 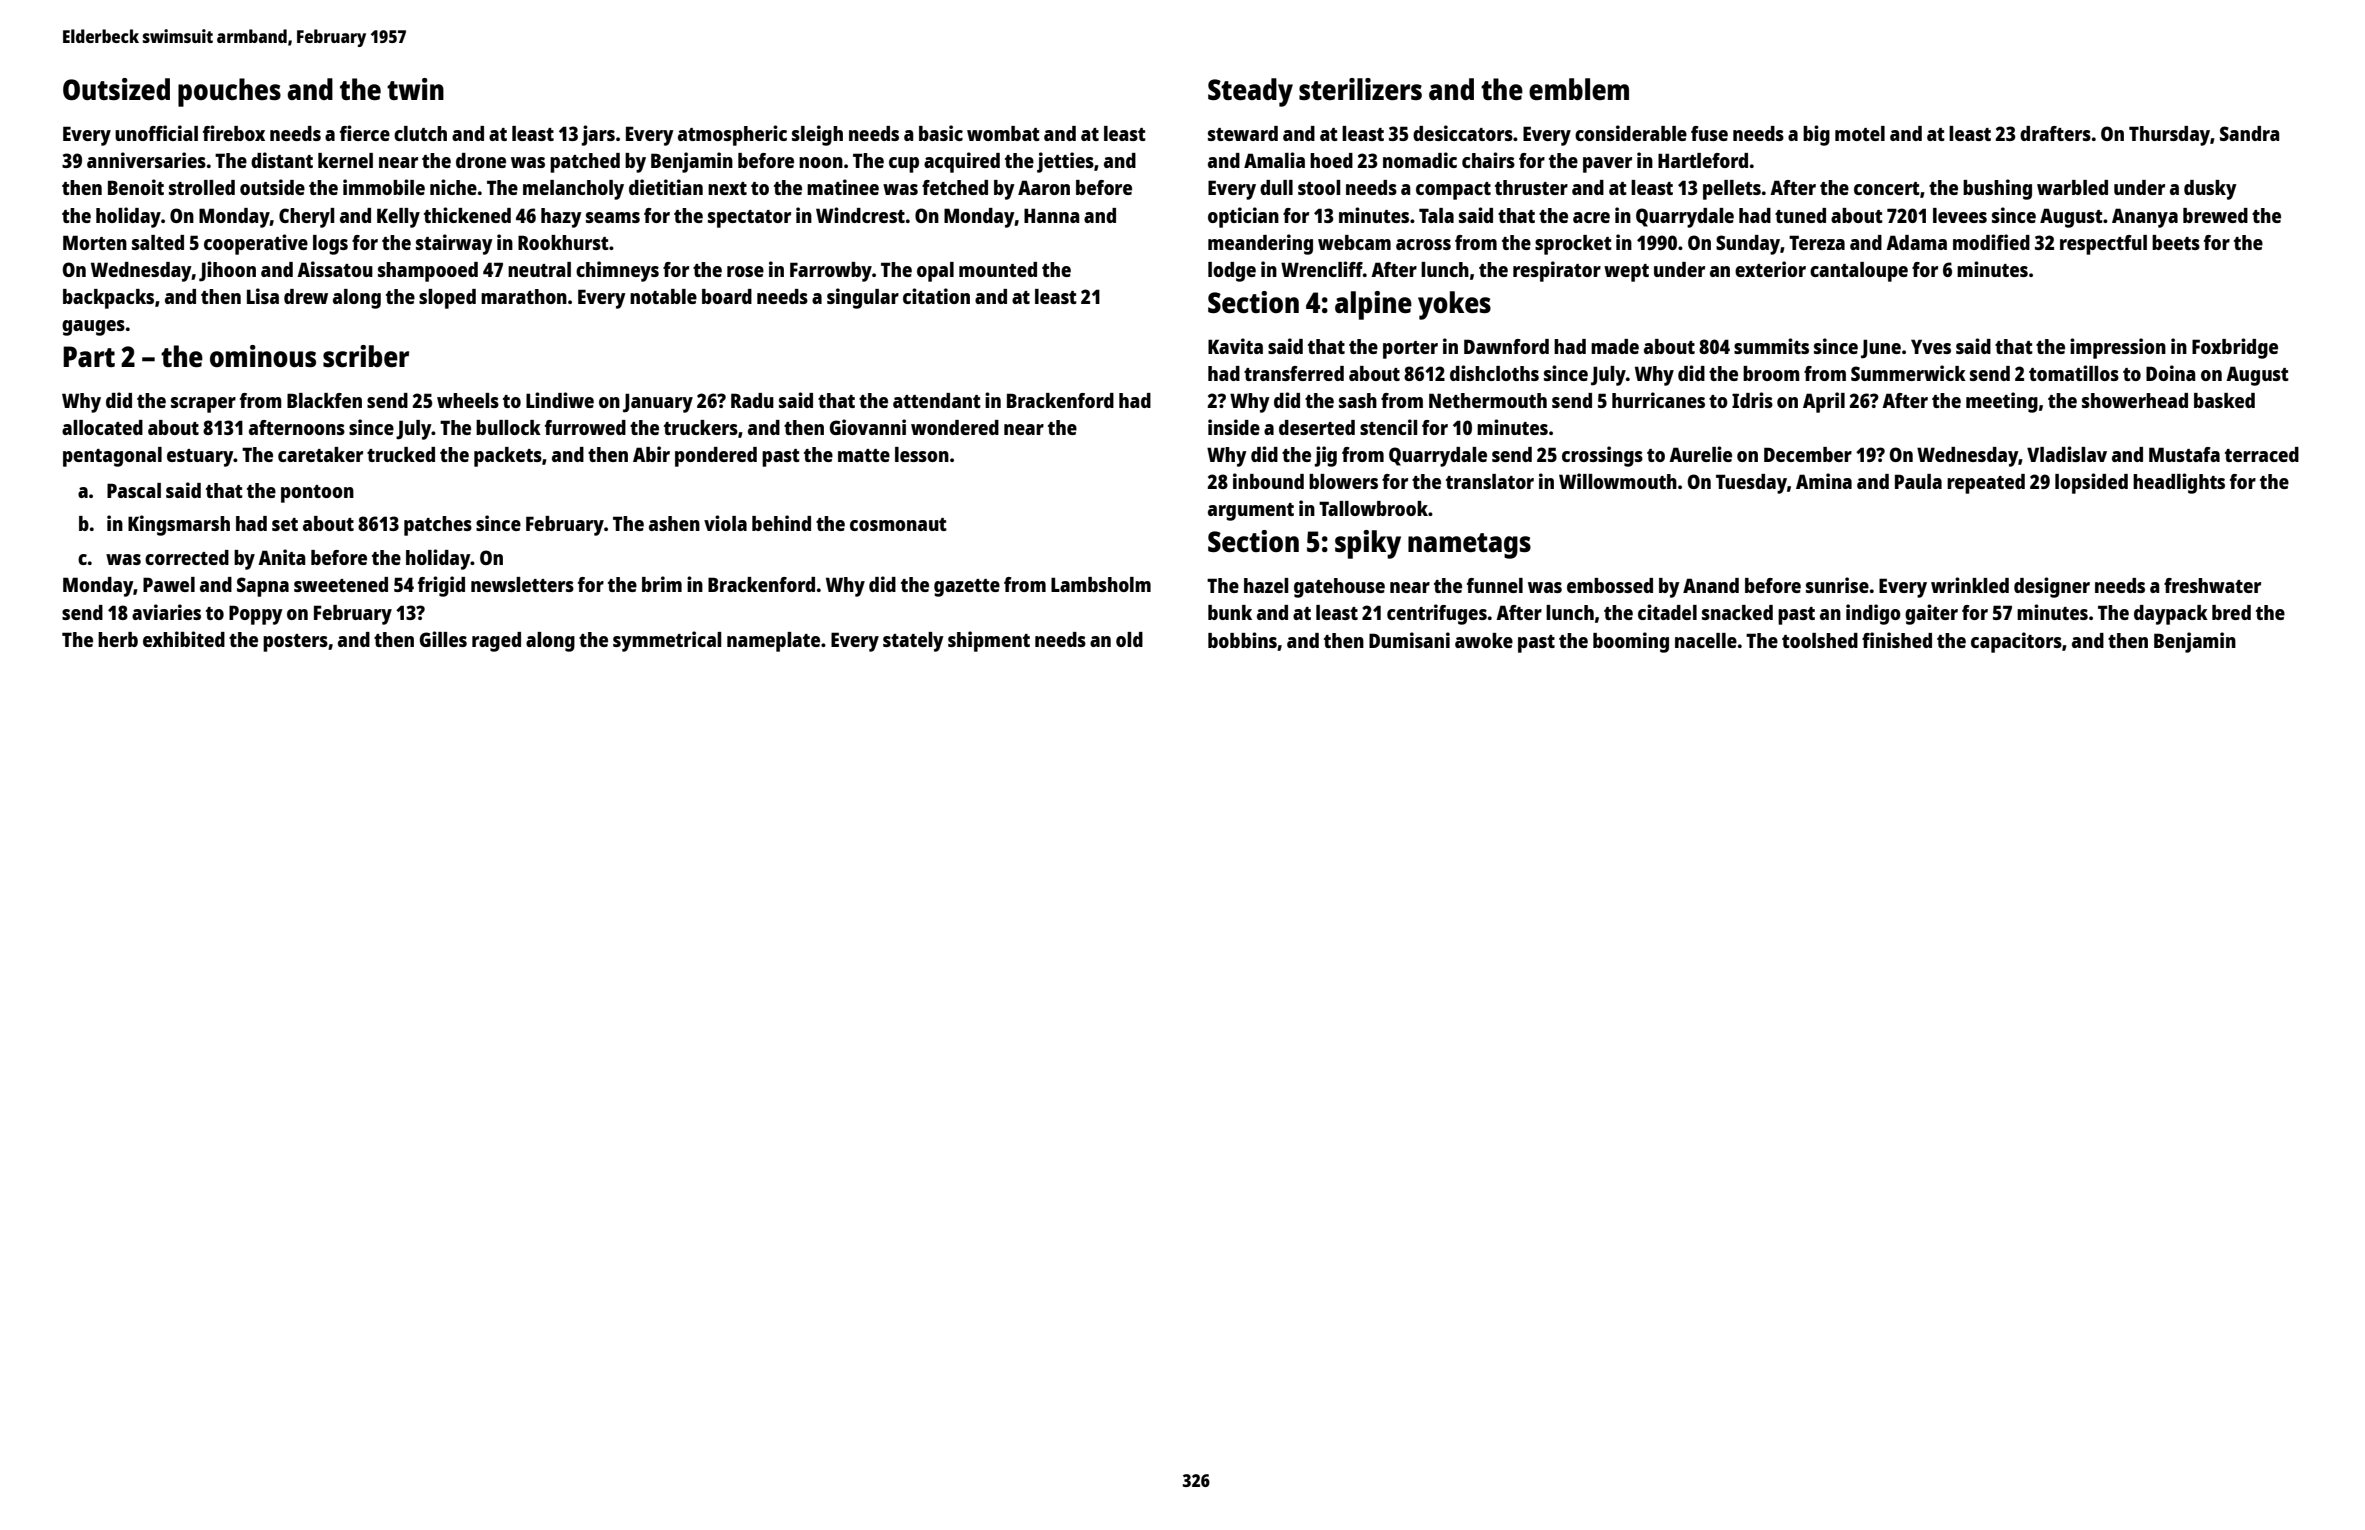 I want to click on pouches, so click(x=229, y=92).
